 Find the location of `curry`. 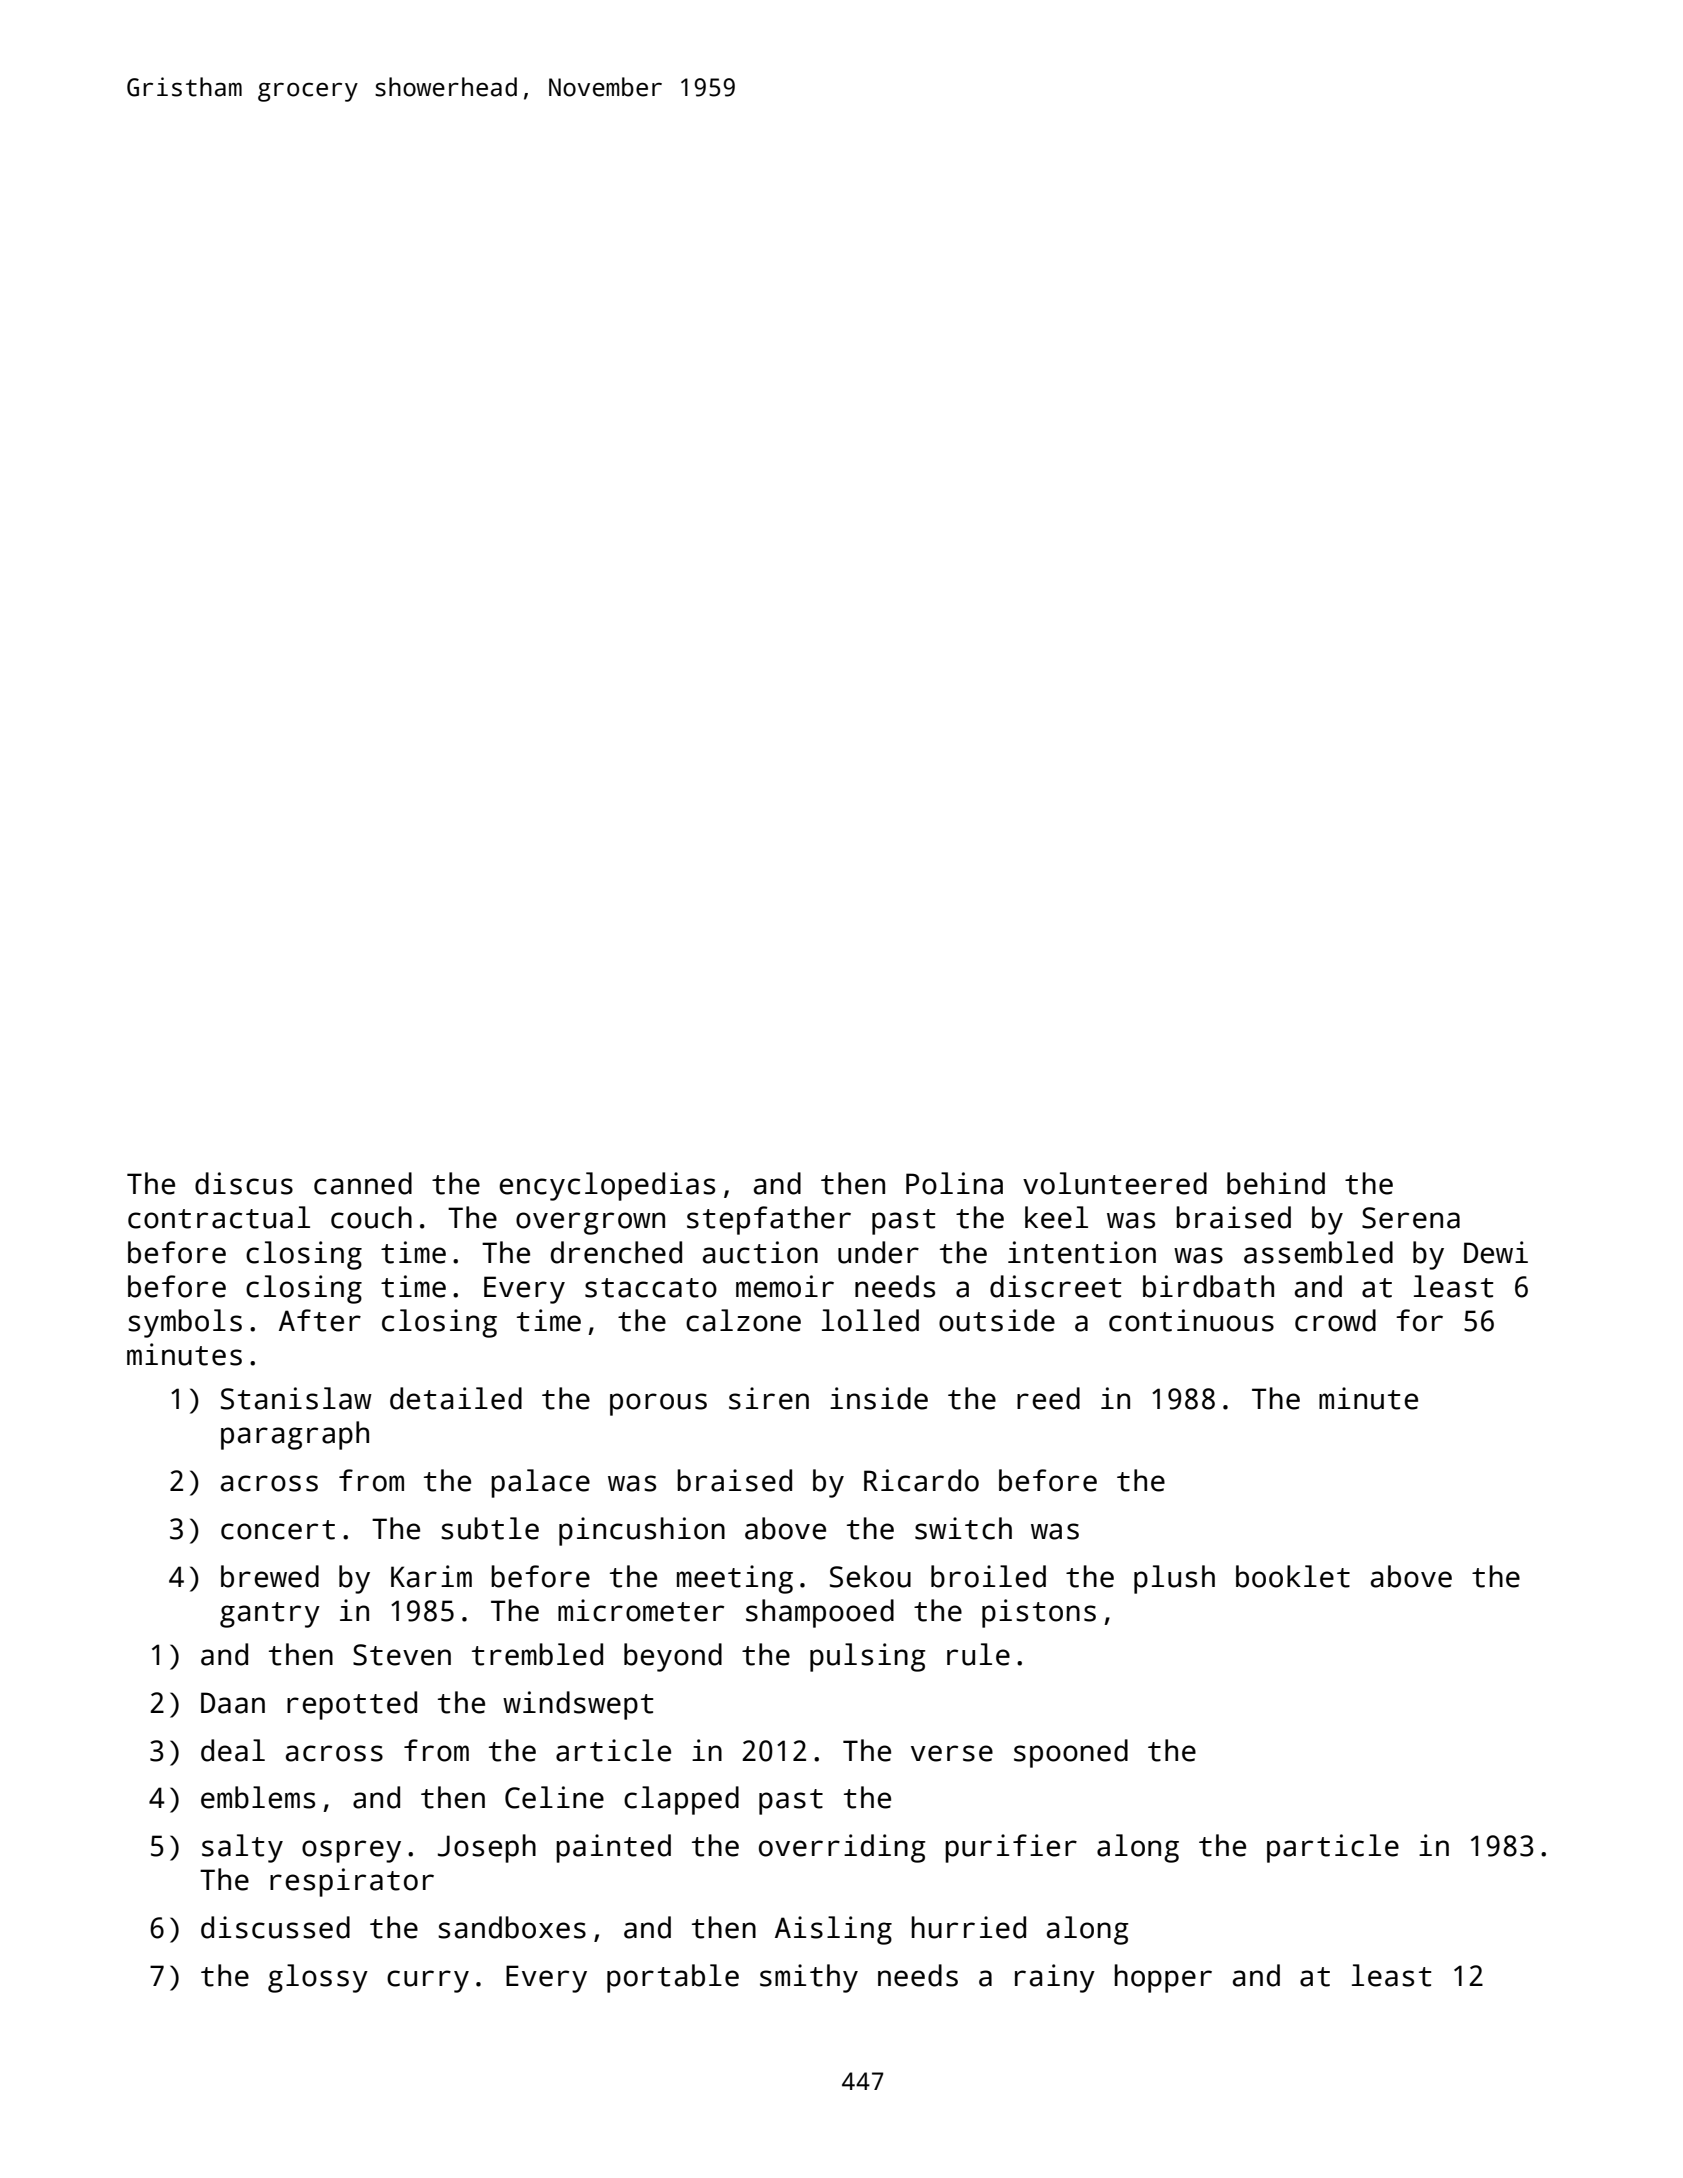

curry is located at coordinates (428, 1981).
